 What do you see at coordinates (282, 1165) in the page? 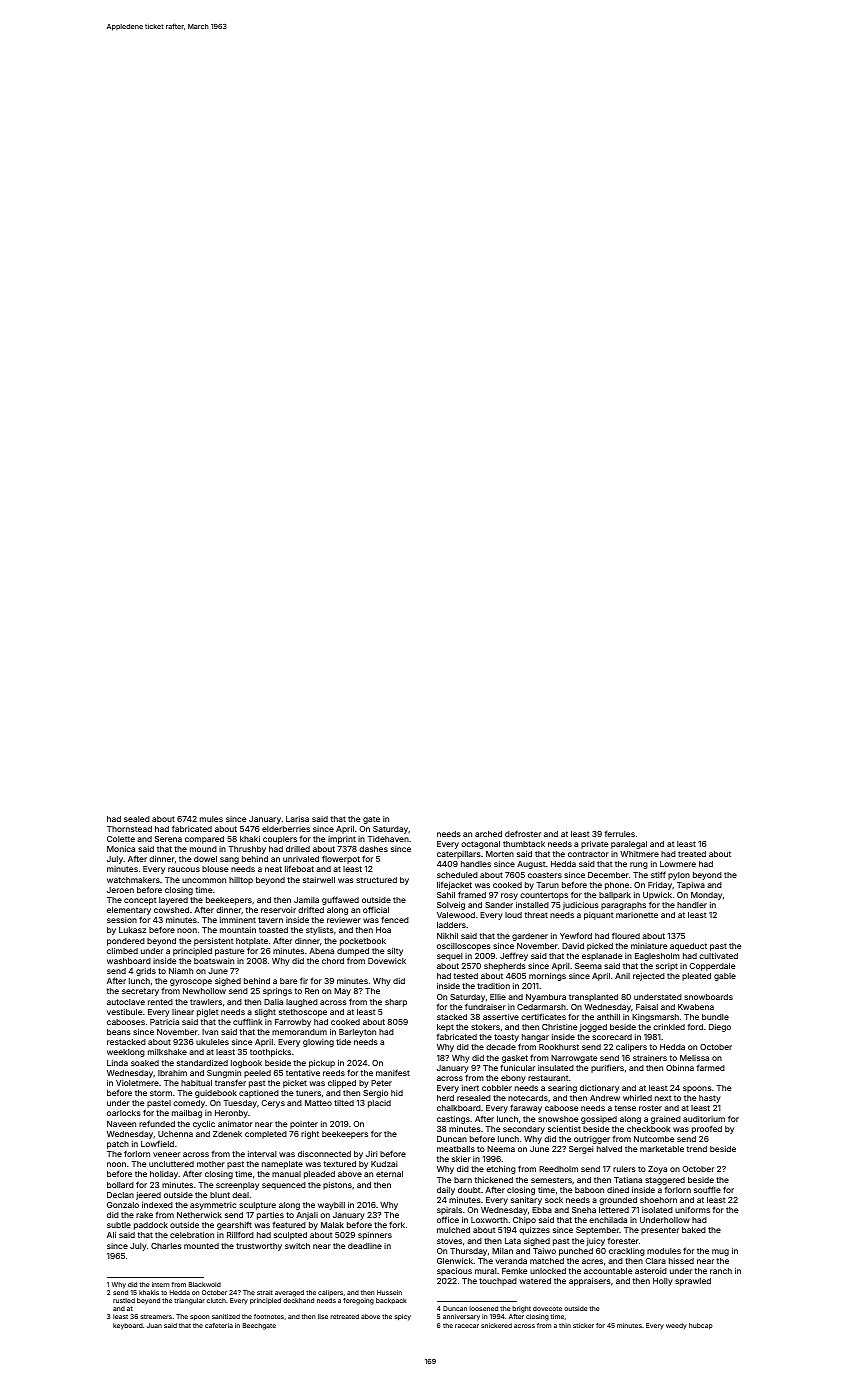
I see `nameplate` at bounding box center [282, 1165].
